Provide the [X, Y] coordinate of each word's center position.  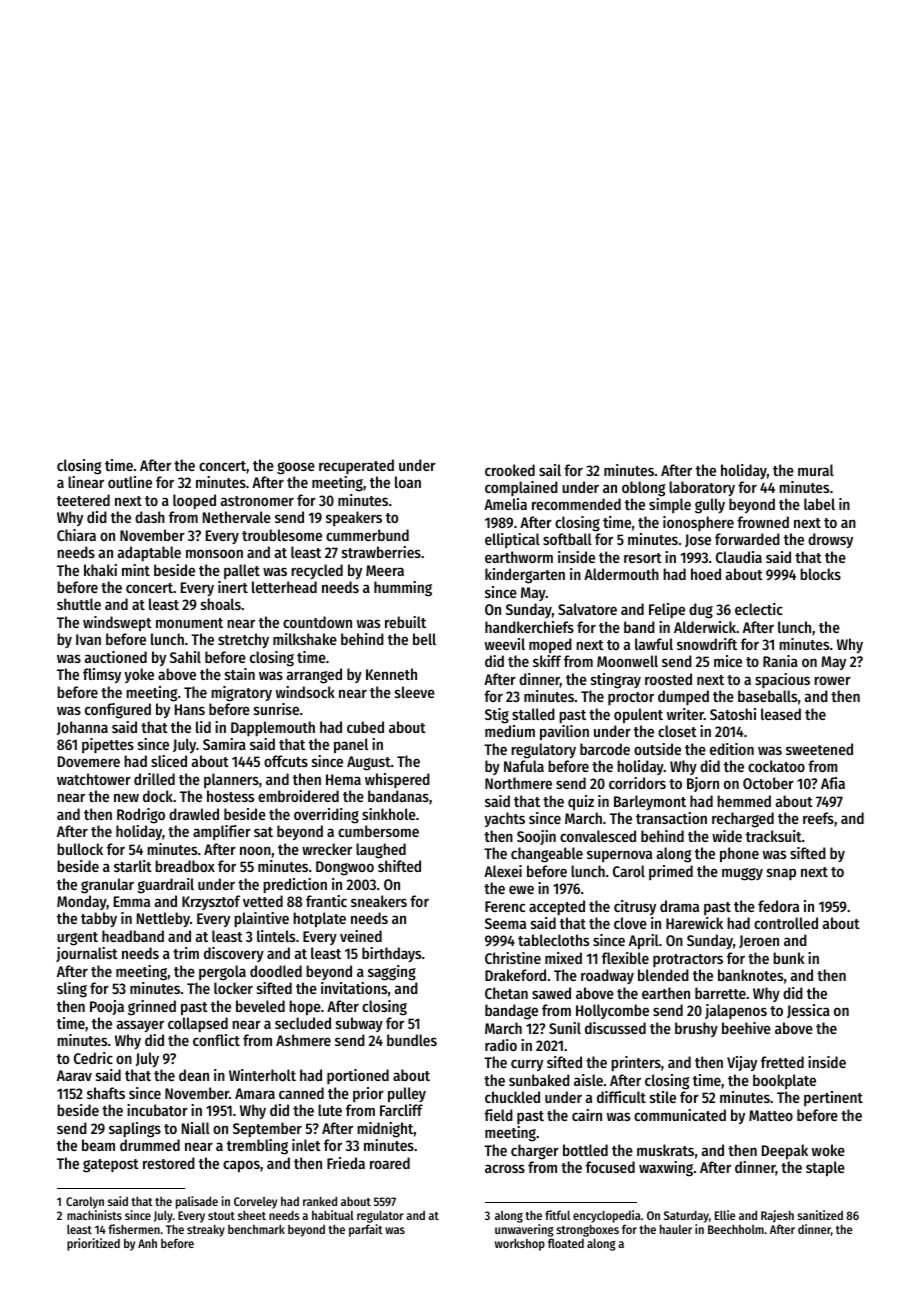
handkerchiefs [529, 627]
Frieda [346, 1163]
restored [169, 1163]
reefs [818, 818]
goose [296, 468]
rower [832, 680]
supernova [619, 856]
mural [816, 470]
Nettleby [163, 919]
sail [550, 470]
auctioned [116, 657]
